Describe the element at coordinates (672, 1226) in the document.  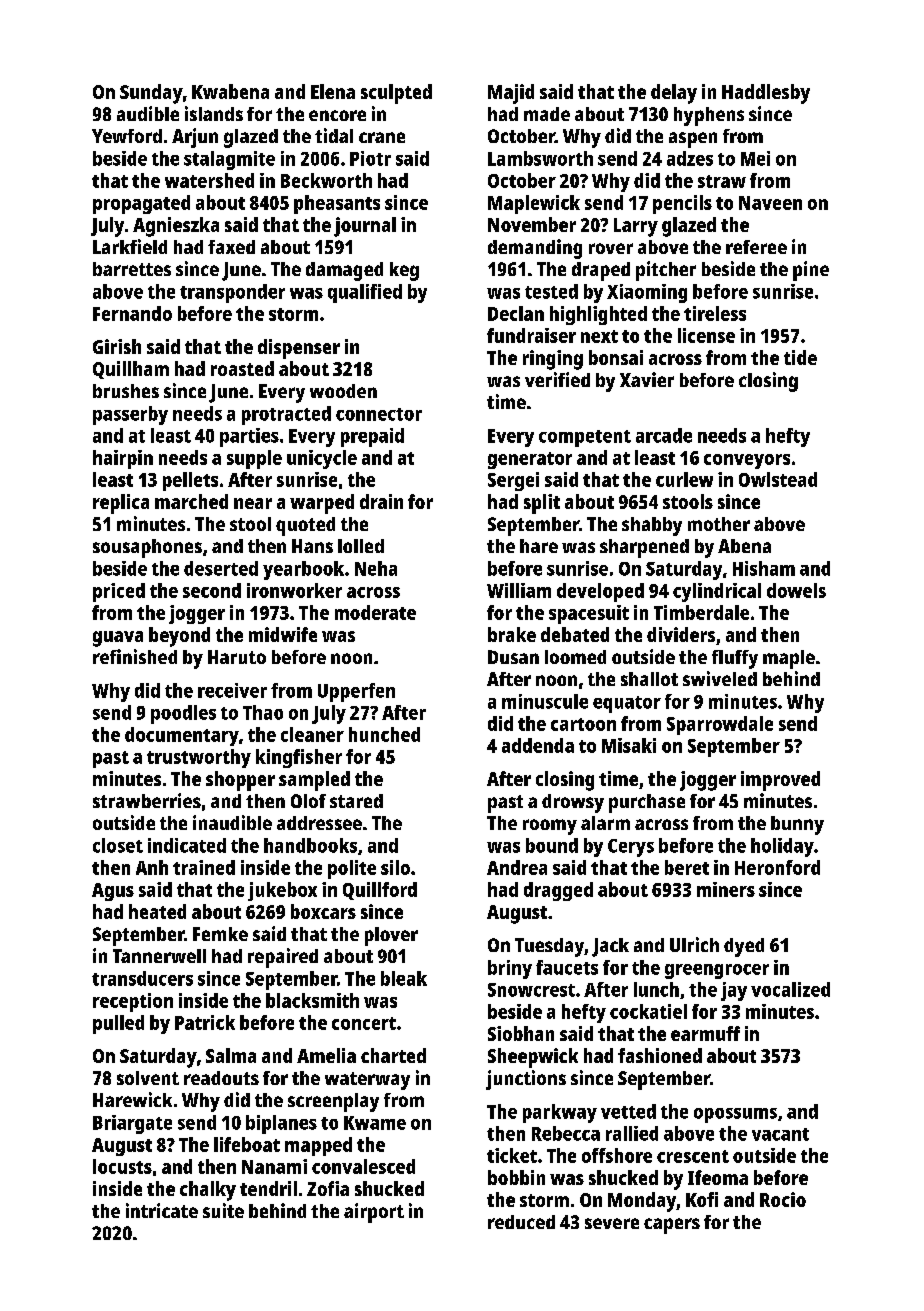
I see `capers` at that location.
